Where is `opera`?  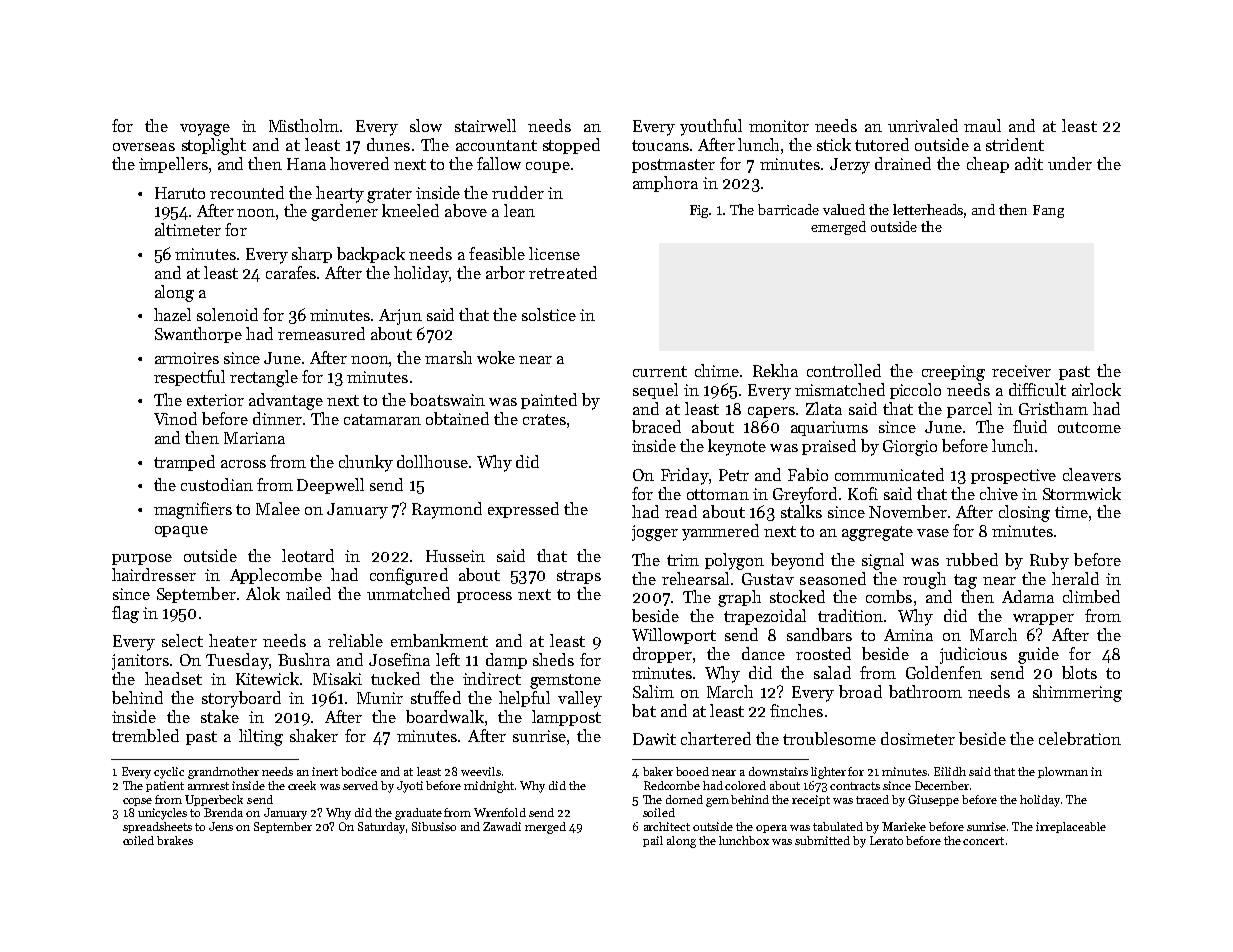 opera is located at coordinates (771, 829).
